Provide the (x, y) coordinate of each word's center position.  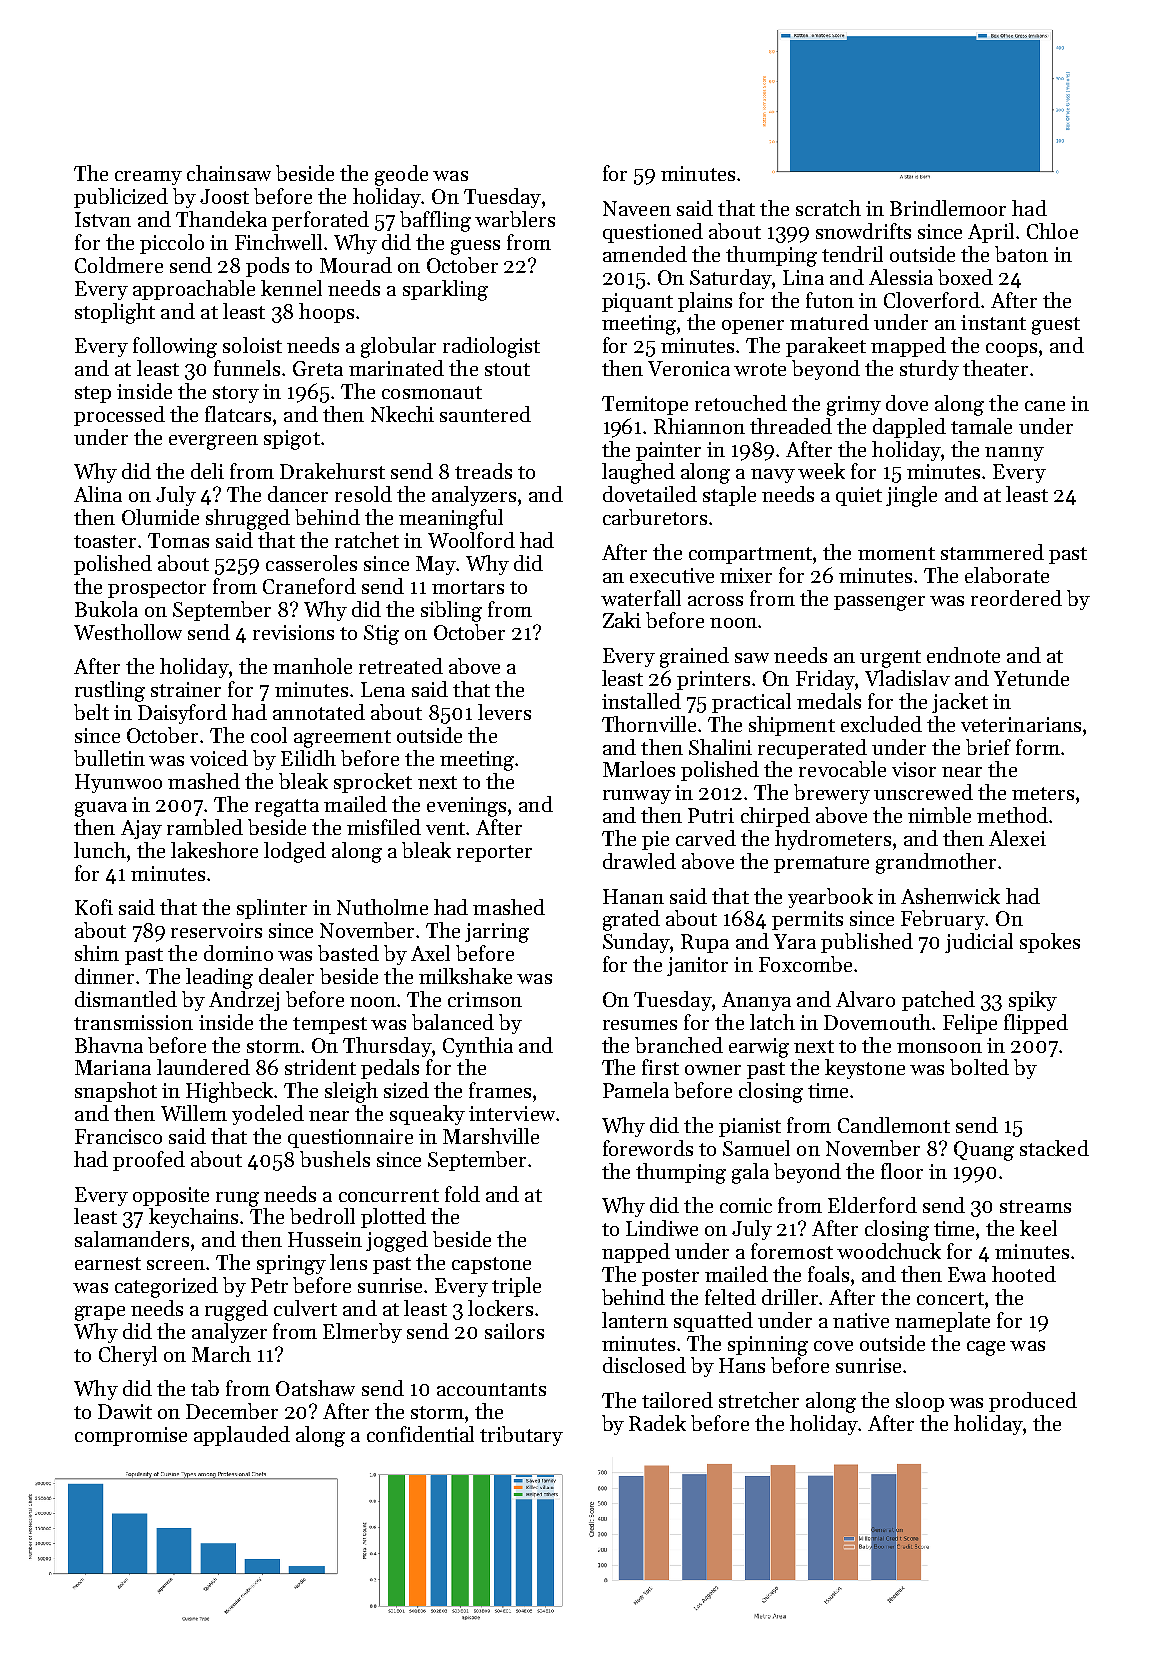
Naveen (637, 208)
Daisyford (182, 714)
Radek (657, 1423)
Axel (430, 953)
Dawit (125, 1411)
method (1012, 815)
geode (401, 175)
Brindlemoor (948, 208)
